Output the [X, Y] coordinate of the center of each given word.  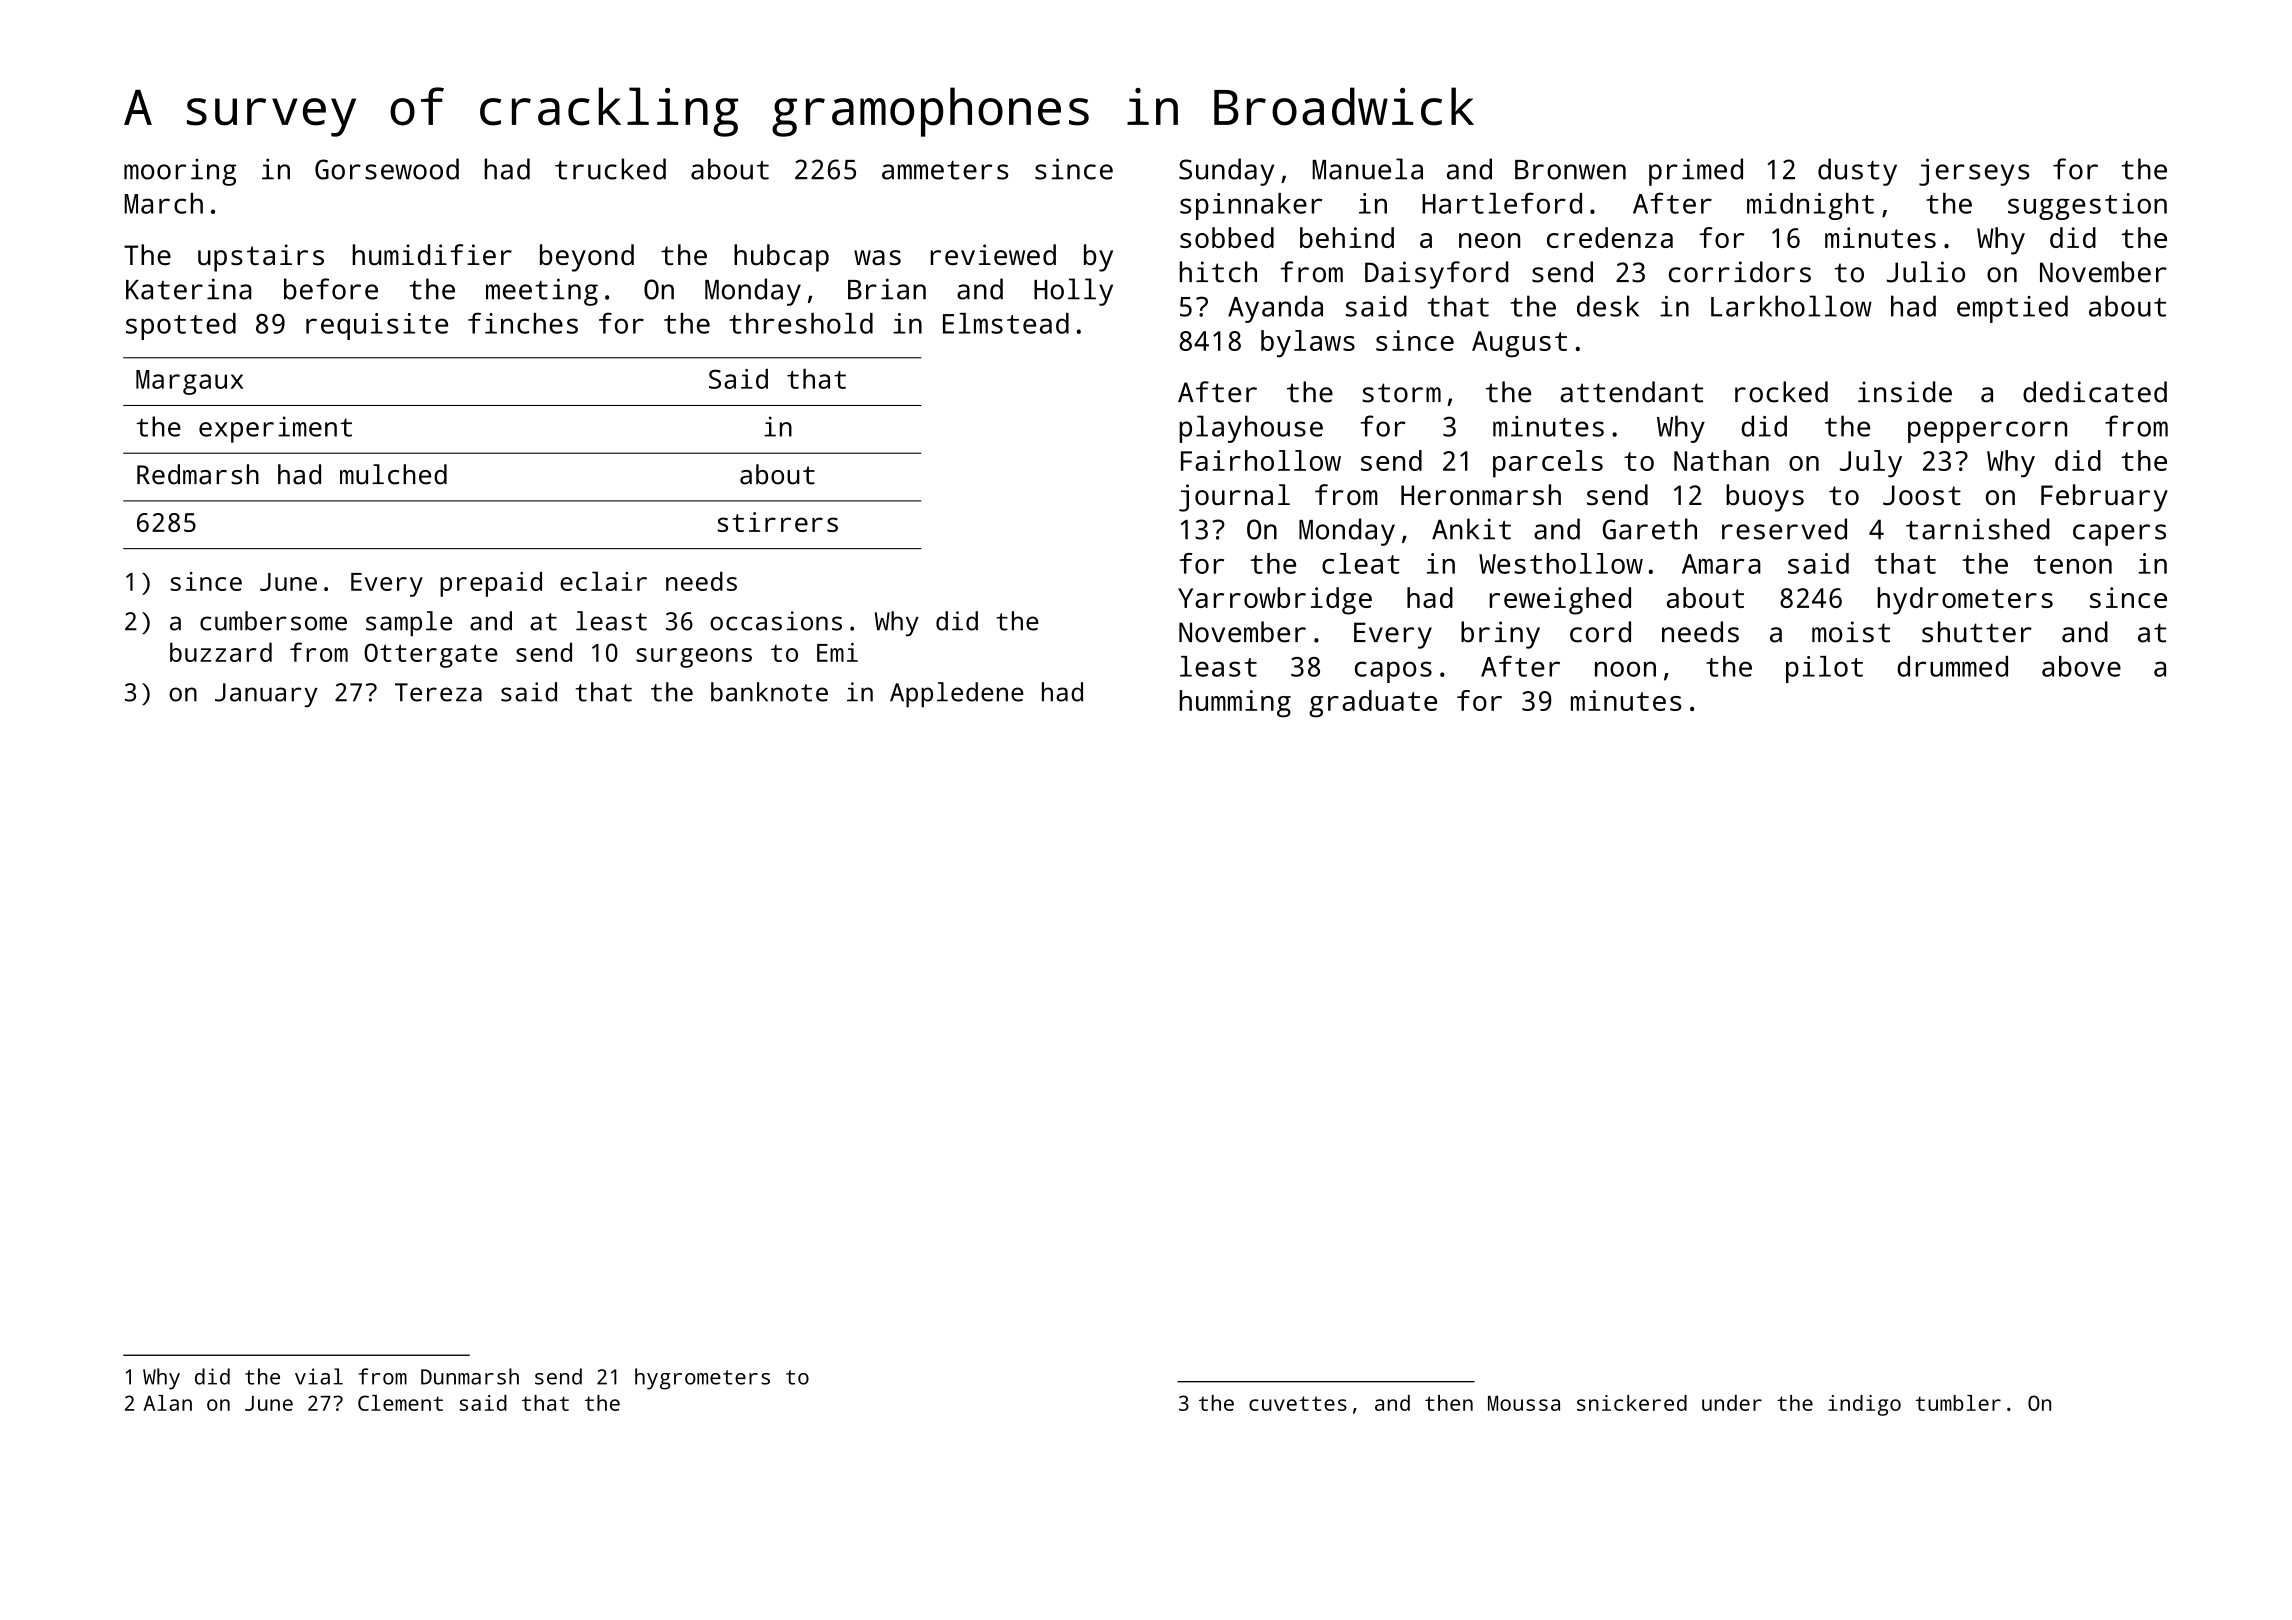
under [1732, 1403]
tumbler [1958, 1403]
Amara [1721, 564]
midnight [1810, 206]
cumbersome [273, 621]
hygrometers [702, 1379]
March [163, 203]
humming [1235, 704]
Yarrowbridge [1275, 601]
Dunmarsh [470, 1376]
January [266, 695]
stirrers [777, 522]
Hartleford [1502, 203]
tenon [2073, 564]
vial [319, 1376]
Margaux [189, 382]
